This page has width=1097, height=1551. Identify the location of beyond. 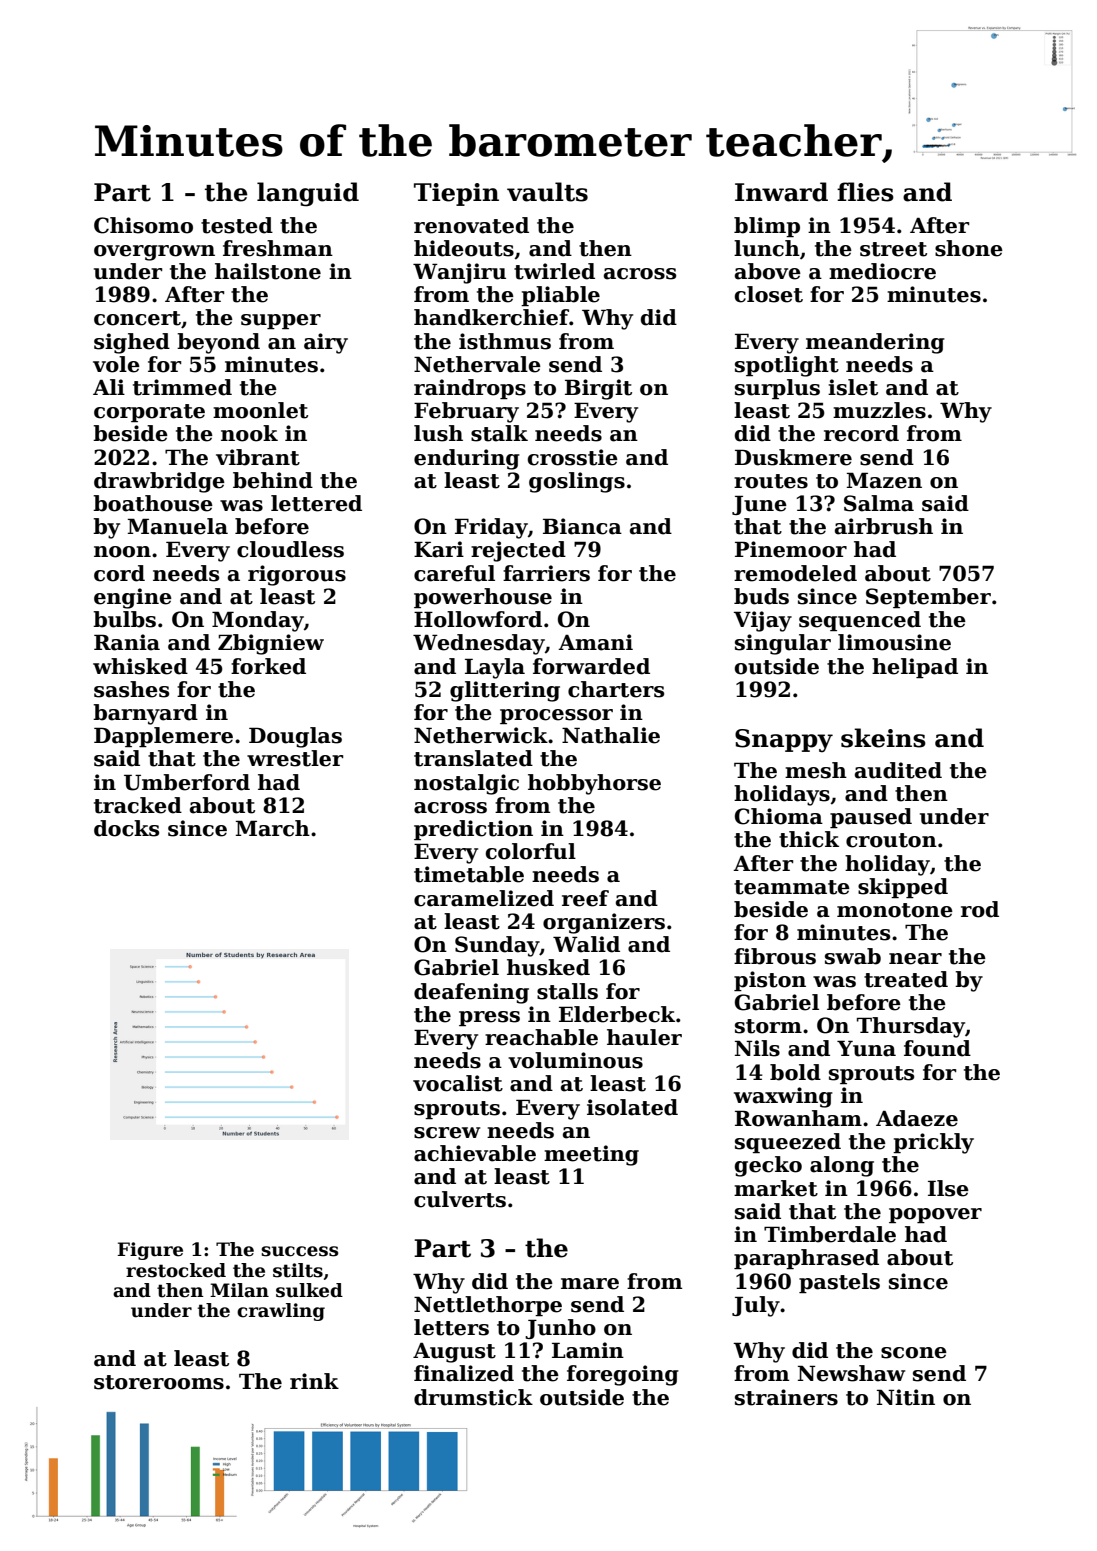
(218, 343).
